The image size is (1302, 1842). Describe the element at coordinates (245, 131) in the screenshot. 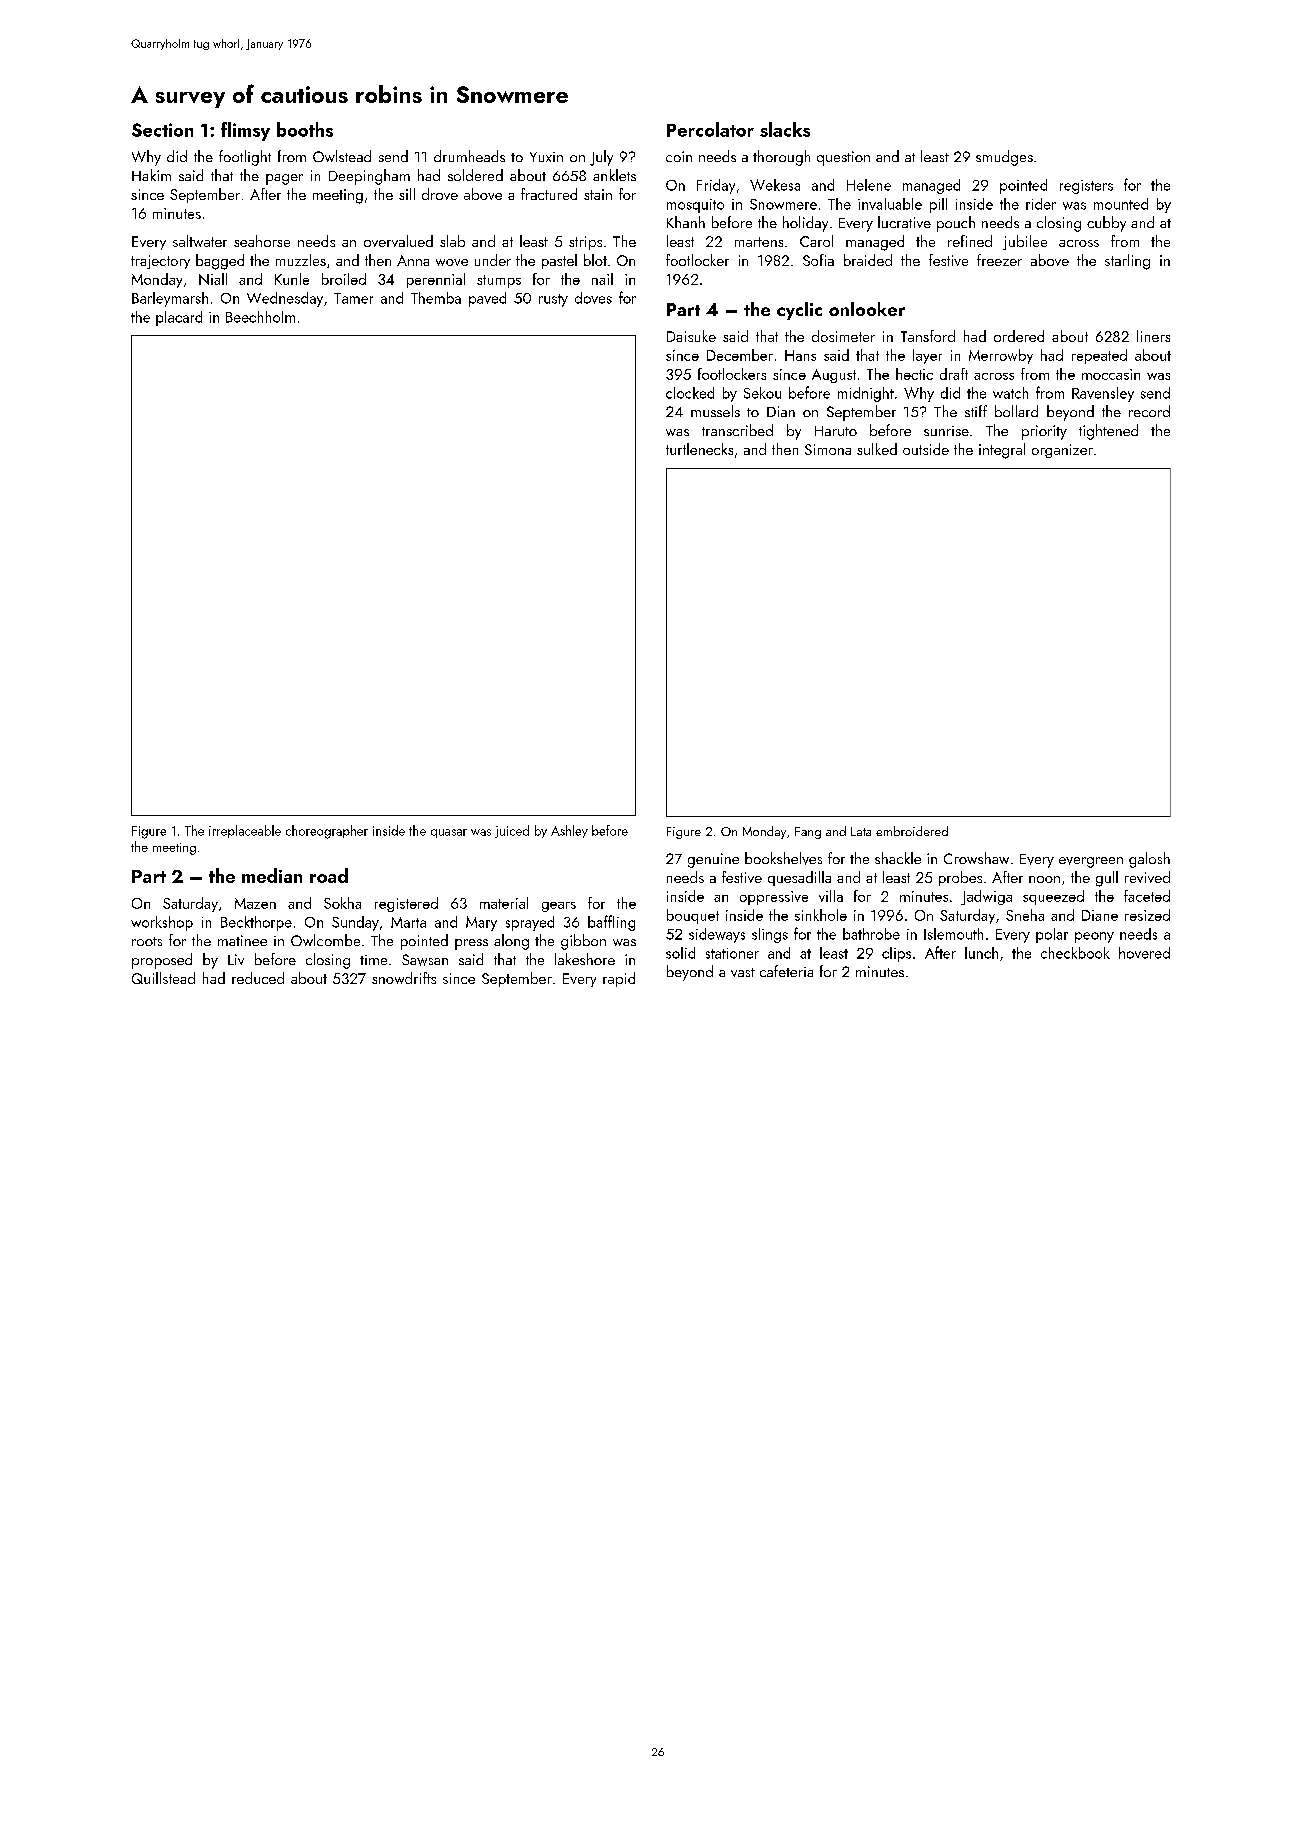

I see `flimsy` at that location.
